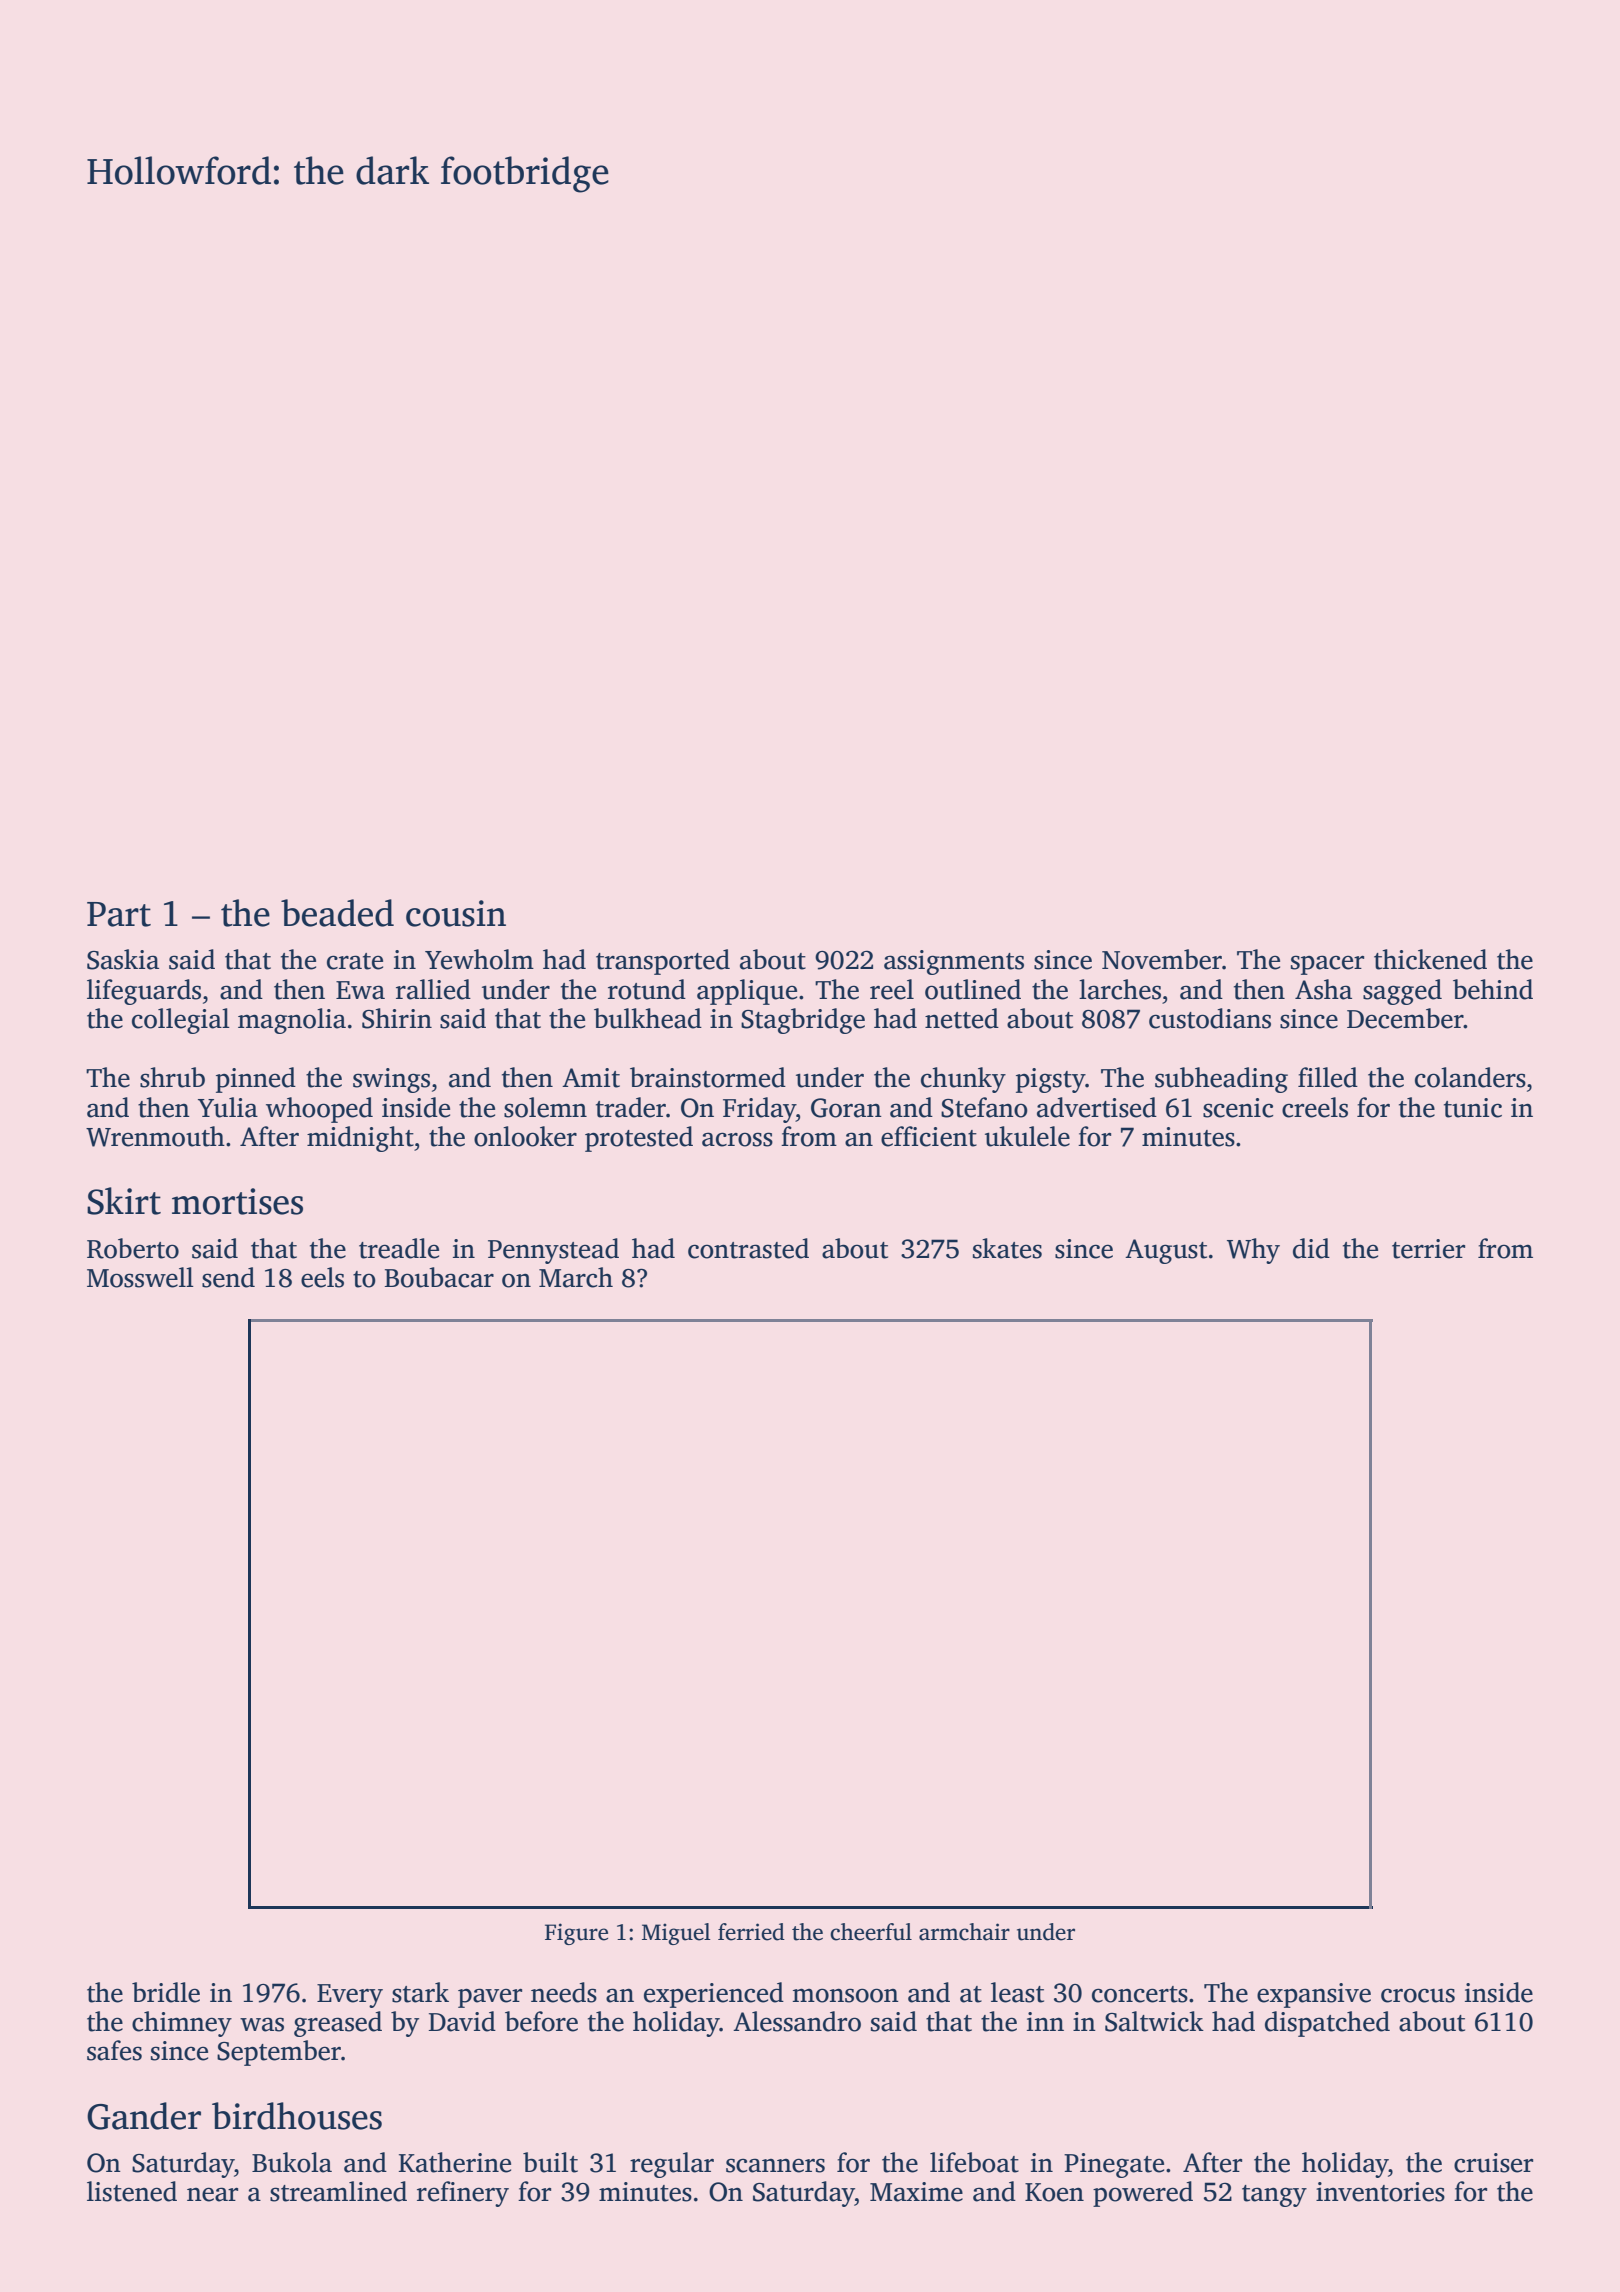 The height and width of the document is (2292, 1620). What do you see at coordinates (954, 962) in the document?
I see `assignments` at bounding box center [954, 962].
